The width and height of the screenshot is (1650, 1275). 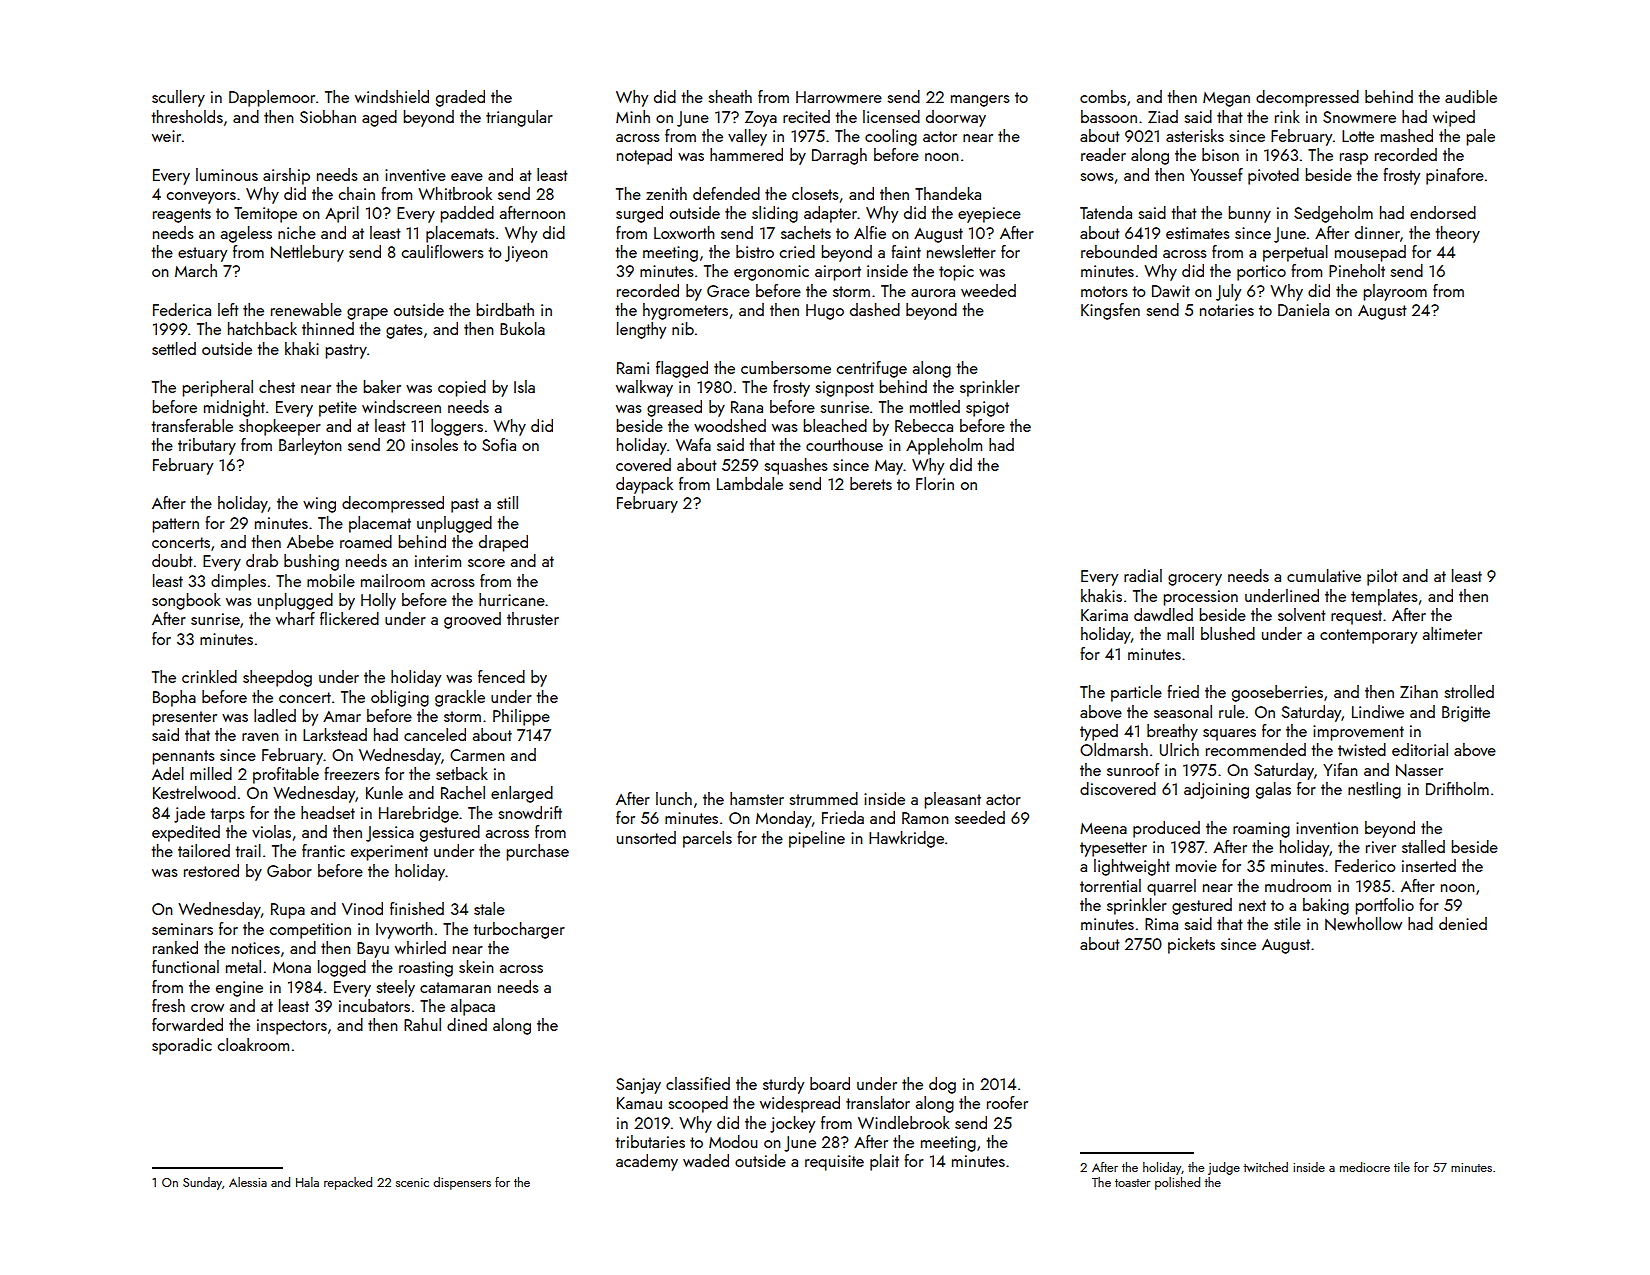 I want to click on twitched, so click(x=1265, y=1167).
